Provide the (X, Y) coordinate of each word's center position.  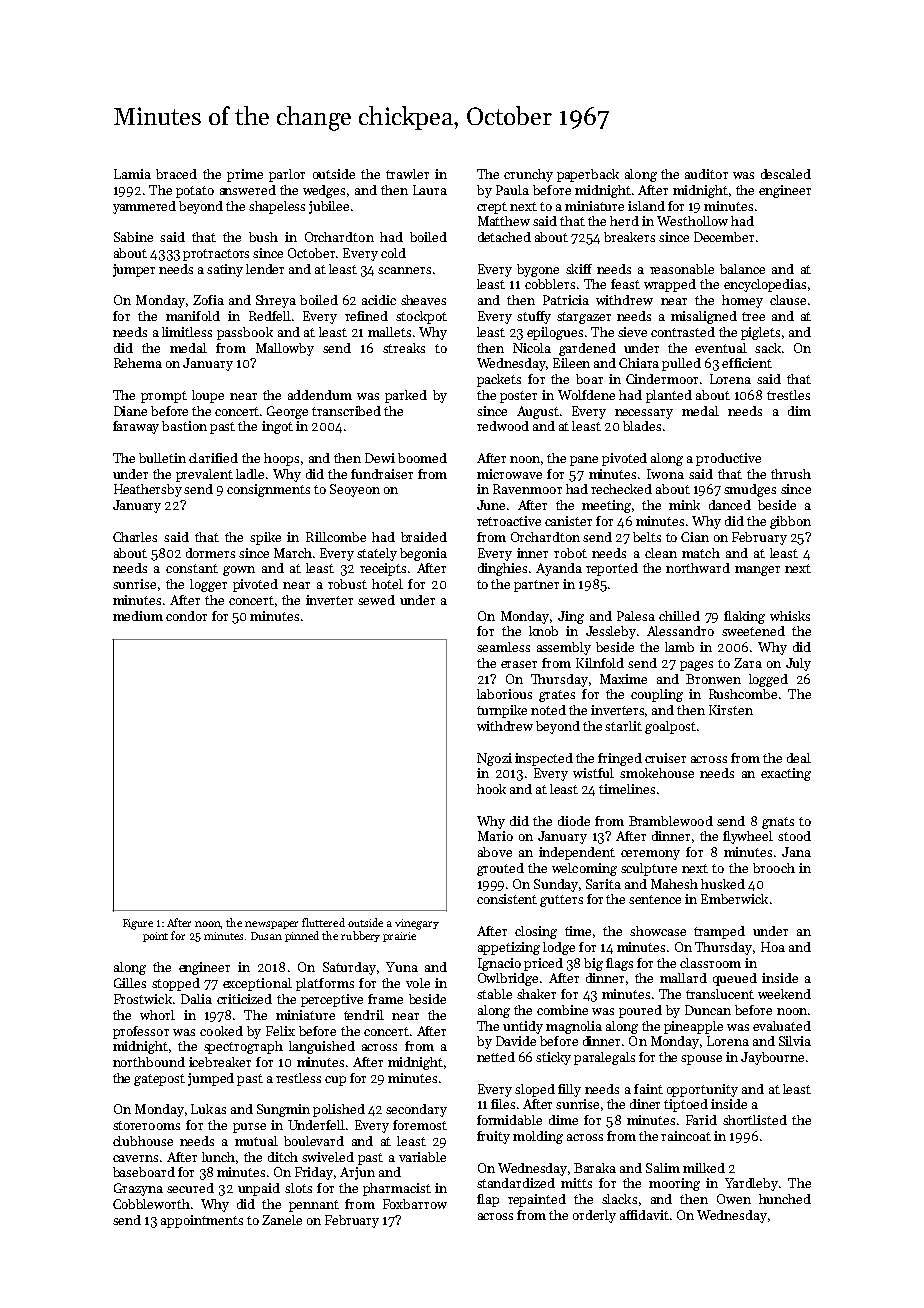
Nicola (532, 348)
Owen (734, 1199)
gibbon (790, 522)
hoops (281, 459)
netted (496, 1057)
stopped (176, 984)
